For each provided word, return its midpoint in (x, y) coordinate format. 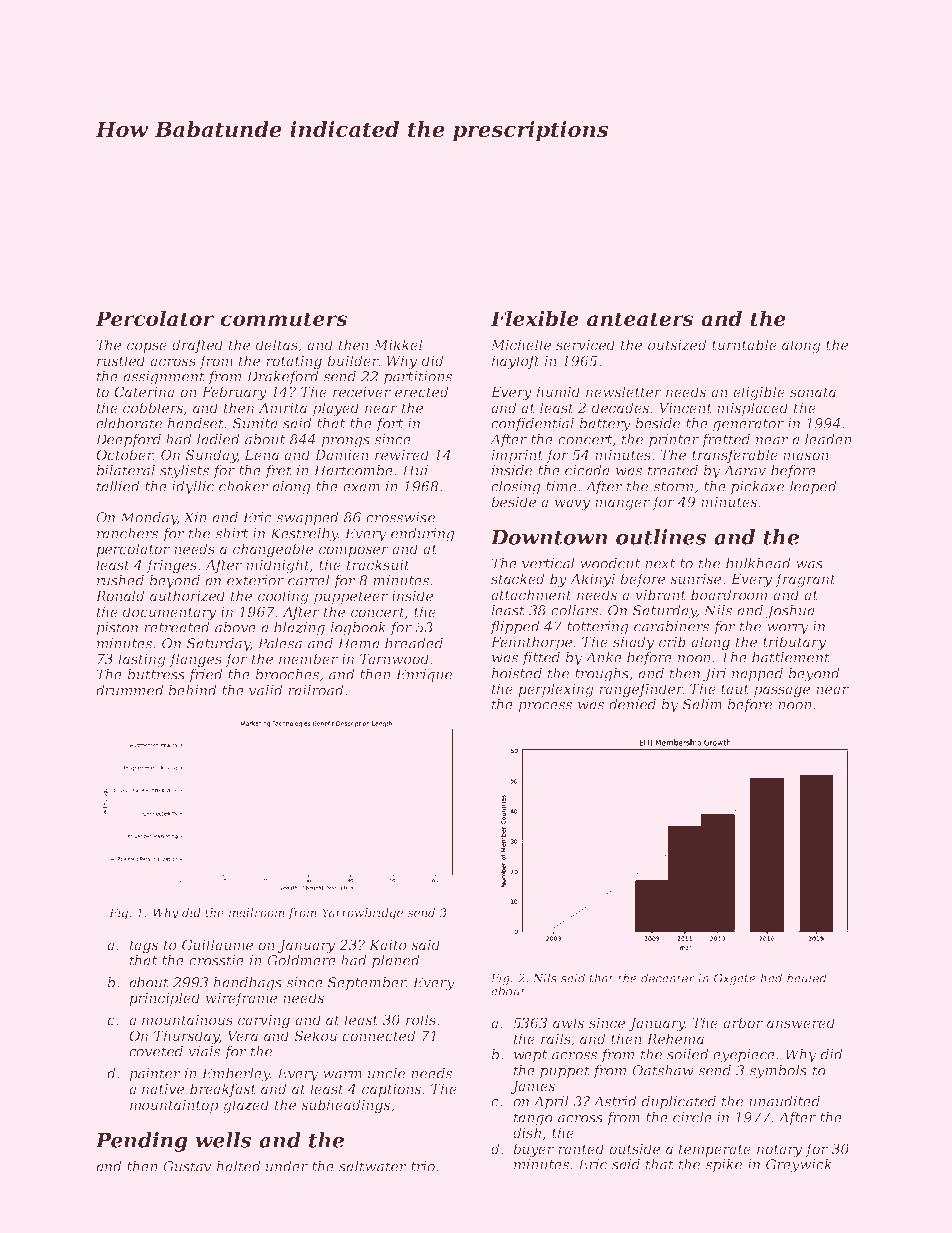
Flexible (534, 318)
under (287, 1166)
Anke (603, 657)
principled (164, 999)
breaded (414, 643)
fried (205, 676)
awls (568, 1022)
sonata (813, 392)
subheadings (345, 1106)
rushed (120, 580)
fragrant (805, 580)
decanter (668, 978)
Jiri (714, 675)
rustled (121, 360)
